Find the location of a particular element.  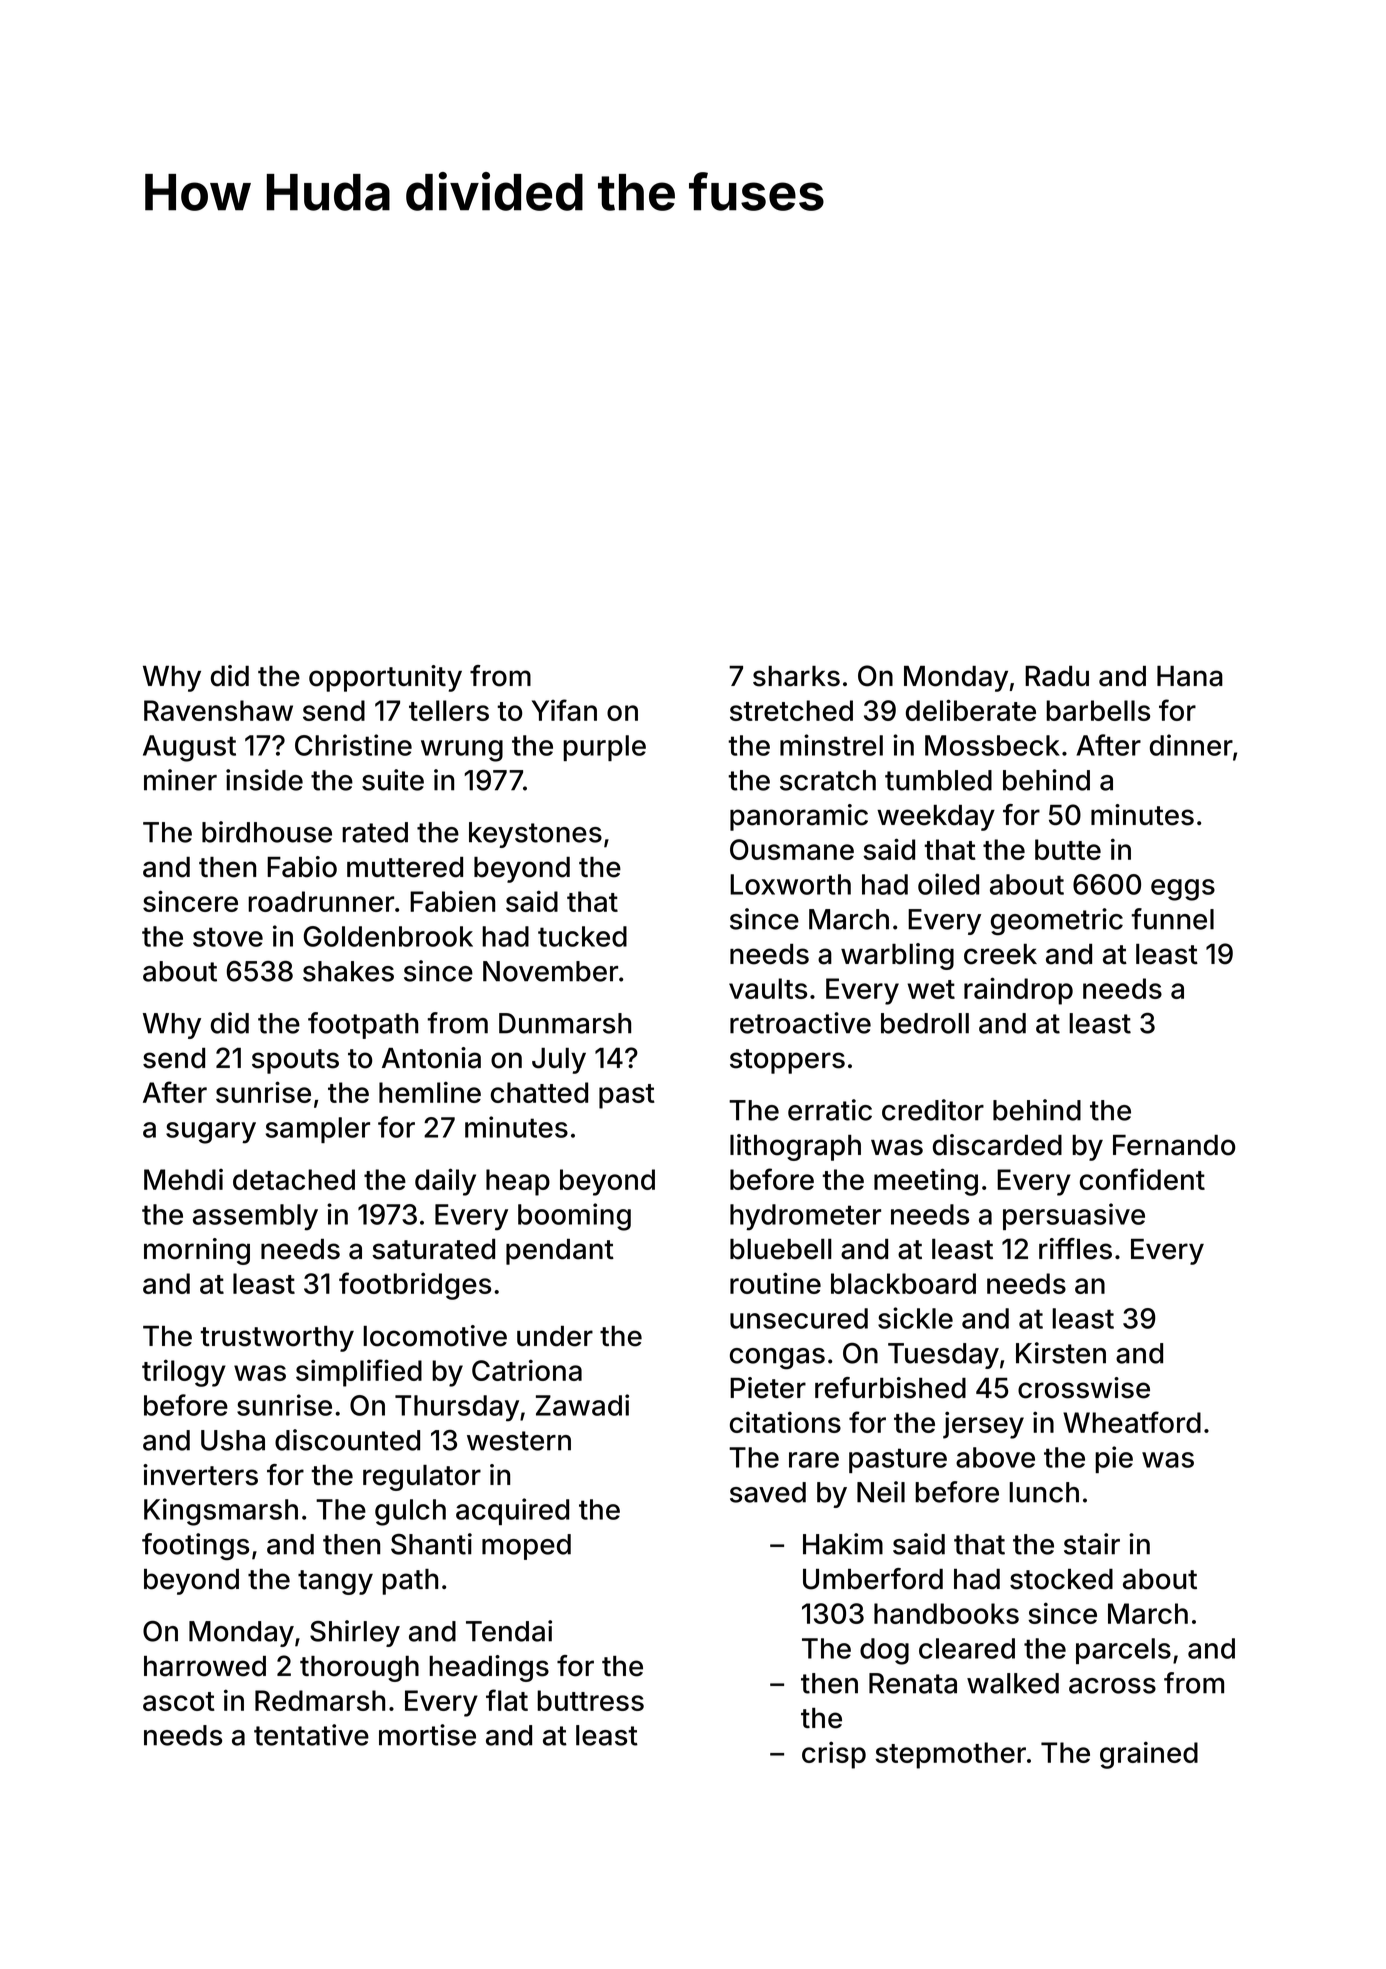

chatted is located at coordinates (539, 1092).
